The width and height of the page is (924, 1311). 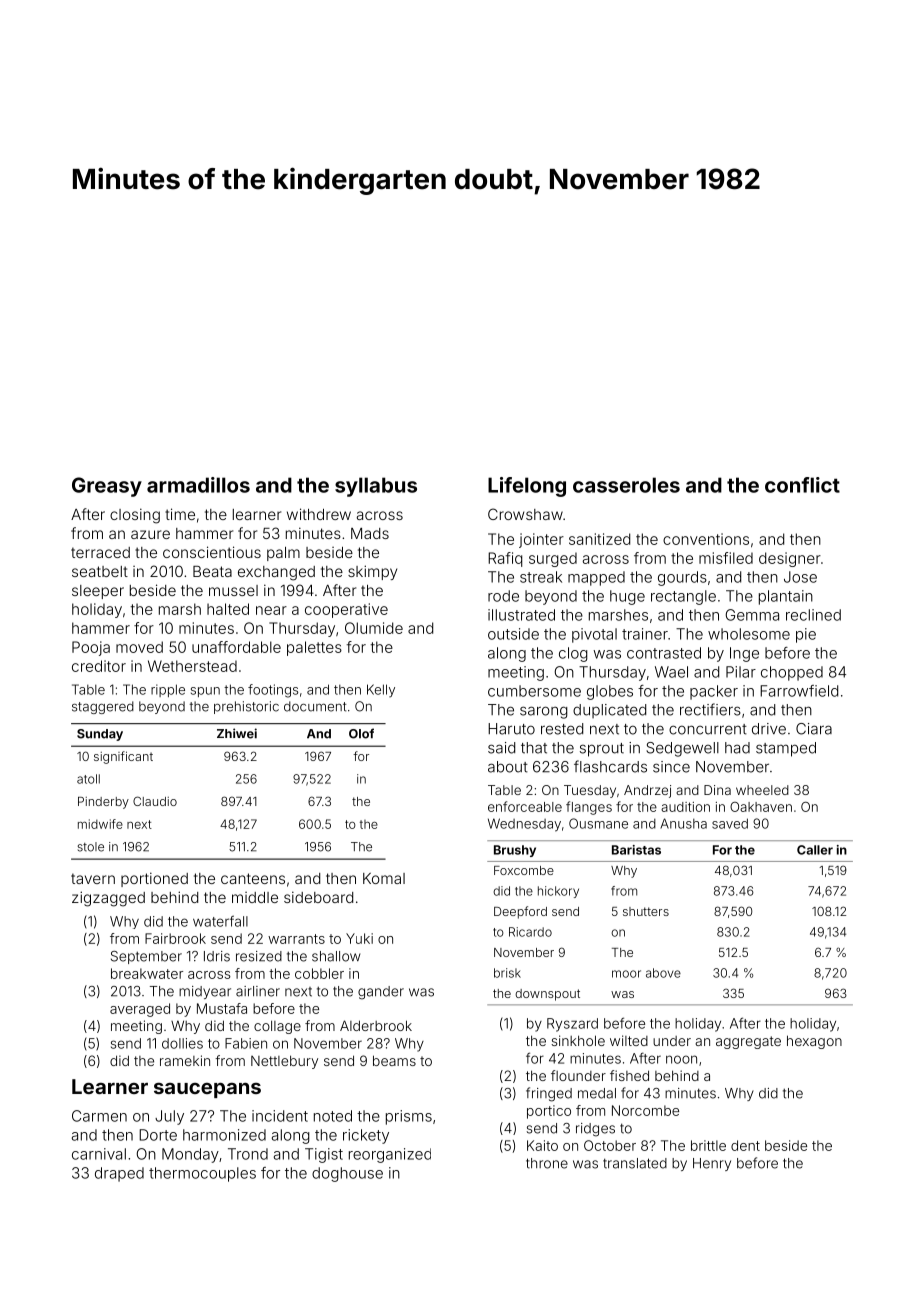 I want to click on above, so click(x=663, y=973).
